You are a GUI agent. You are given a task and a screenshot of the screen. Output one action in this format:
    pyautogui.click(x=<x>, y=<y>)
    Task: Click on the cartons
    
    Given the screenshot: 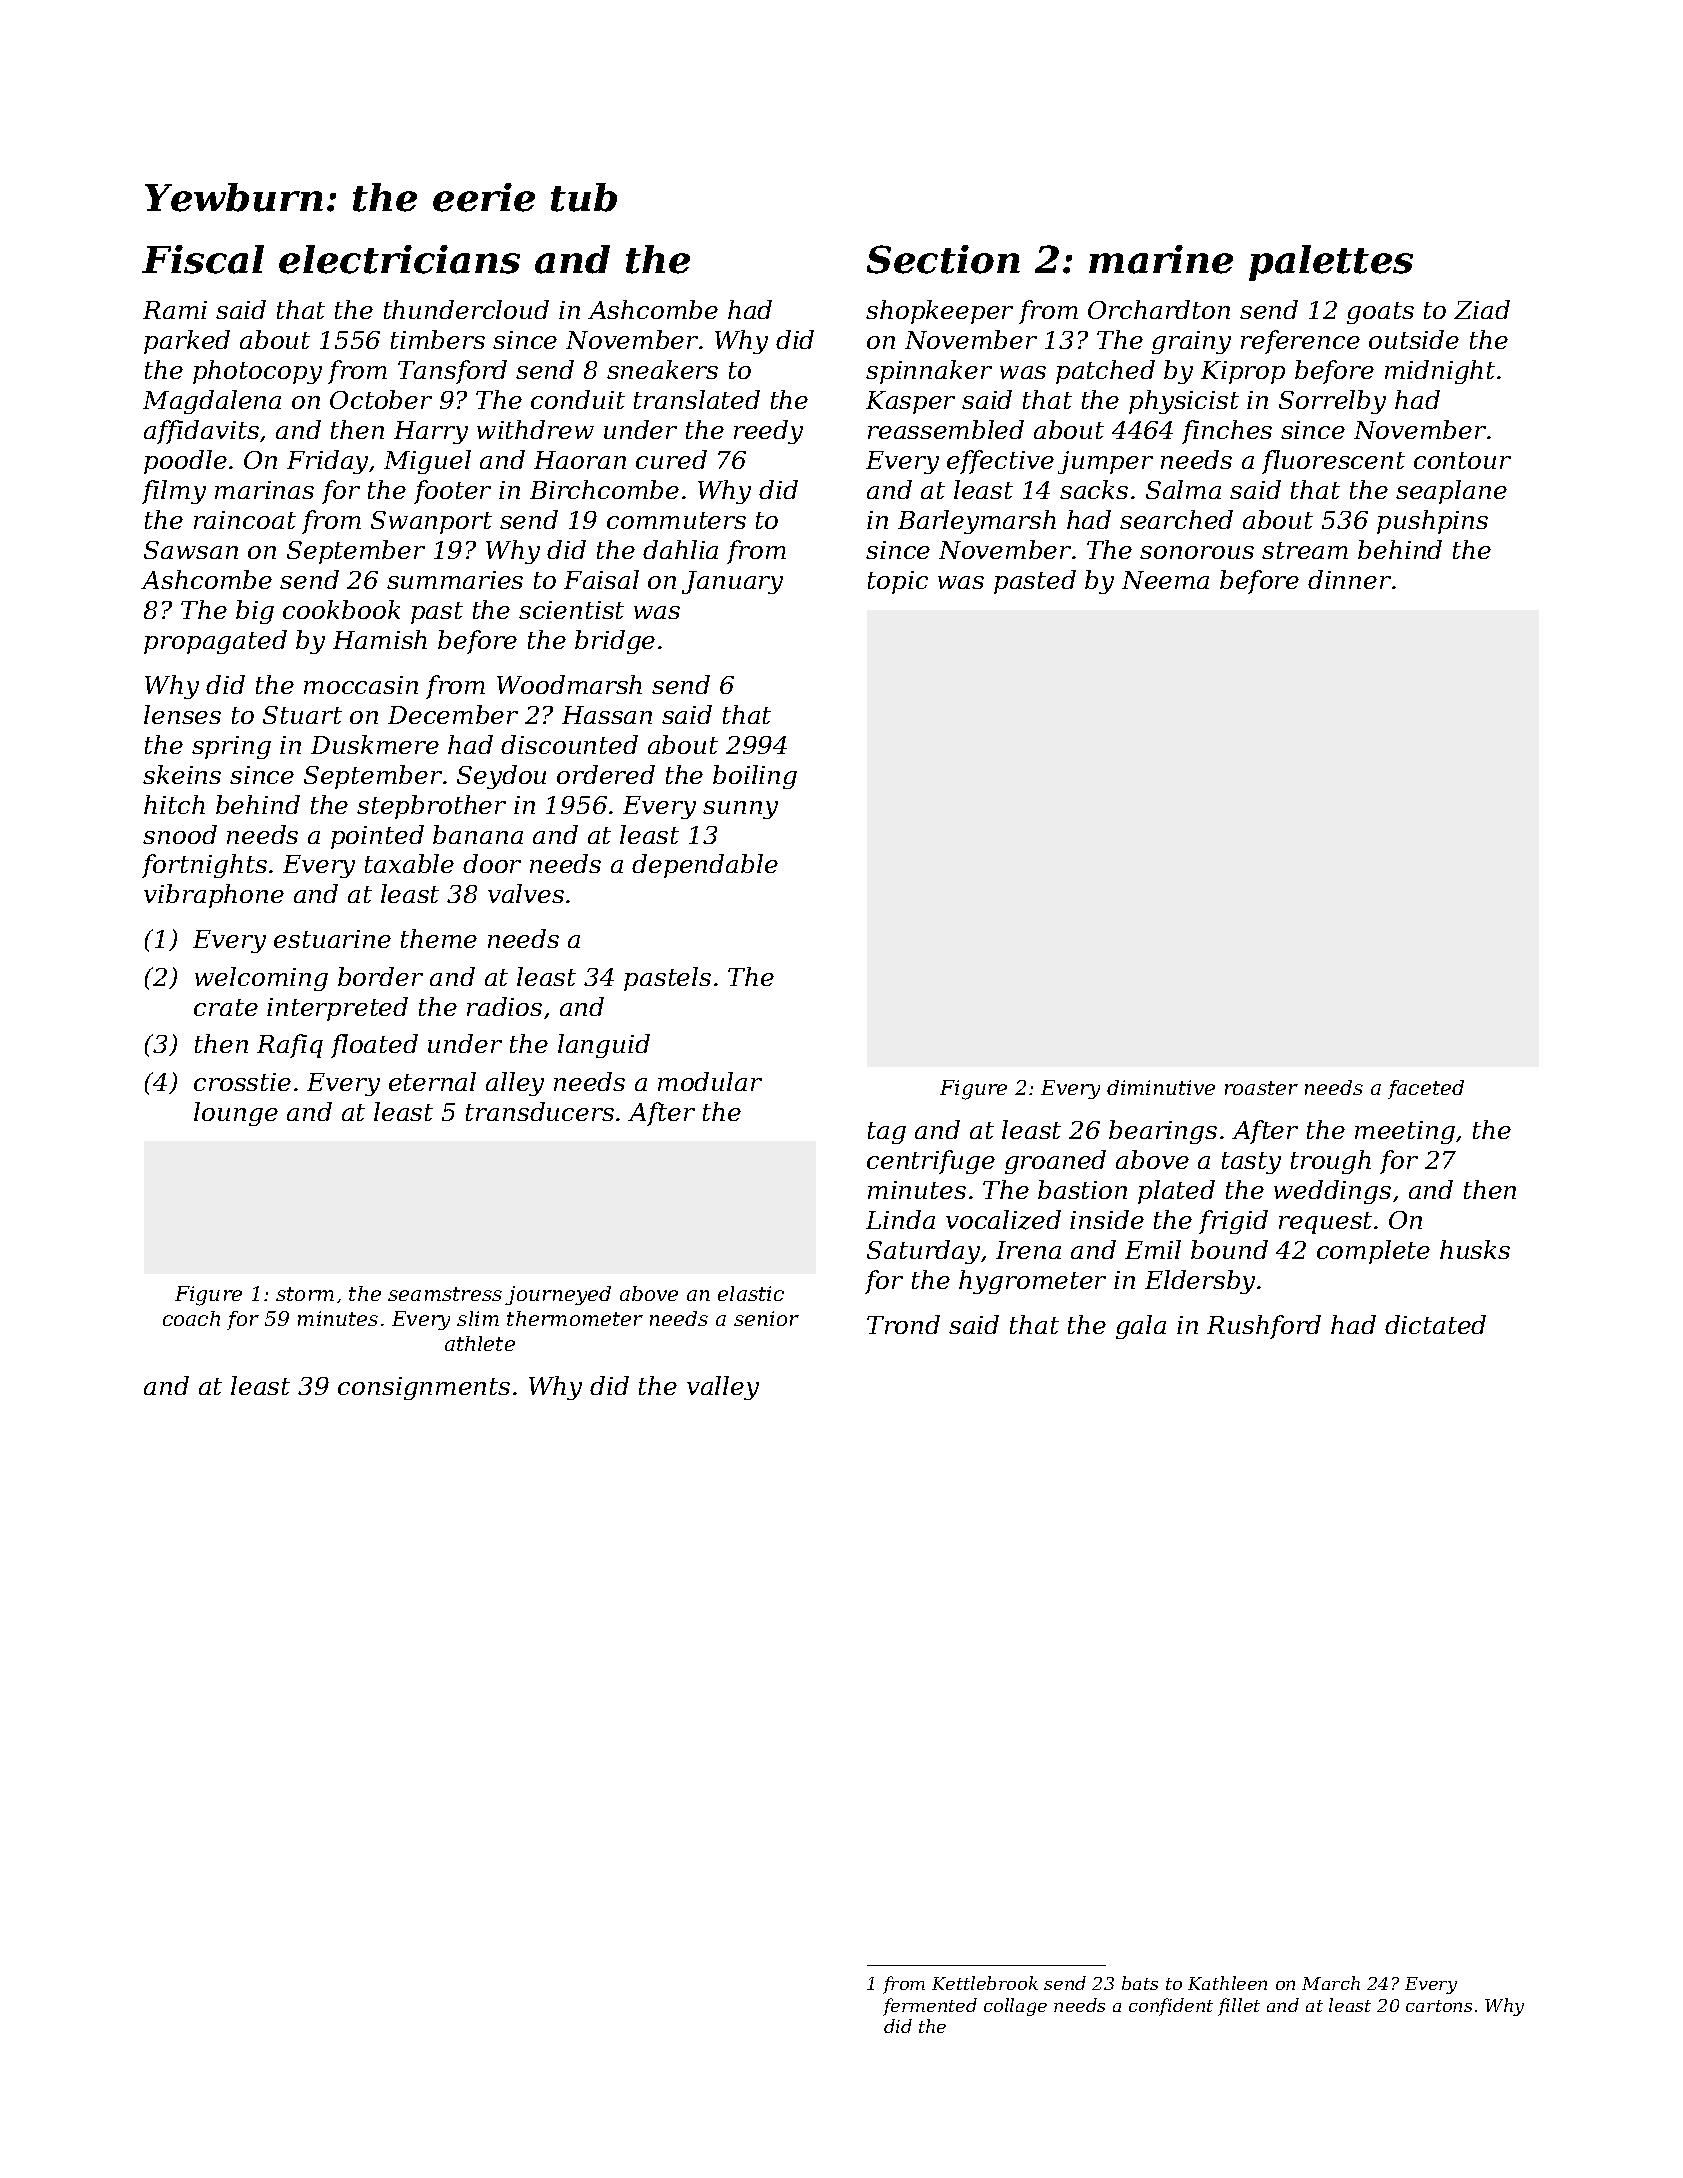 What is the action you would take?
    pyautogui.click(x=1439, y=2006)
